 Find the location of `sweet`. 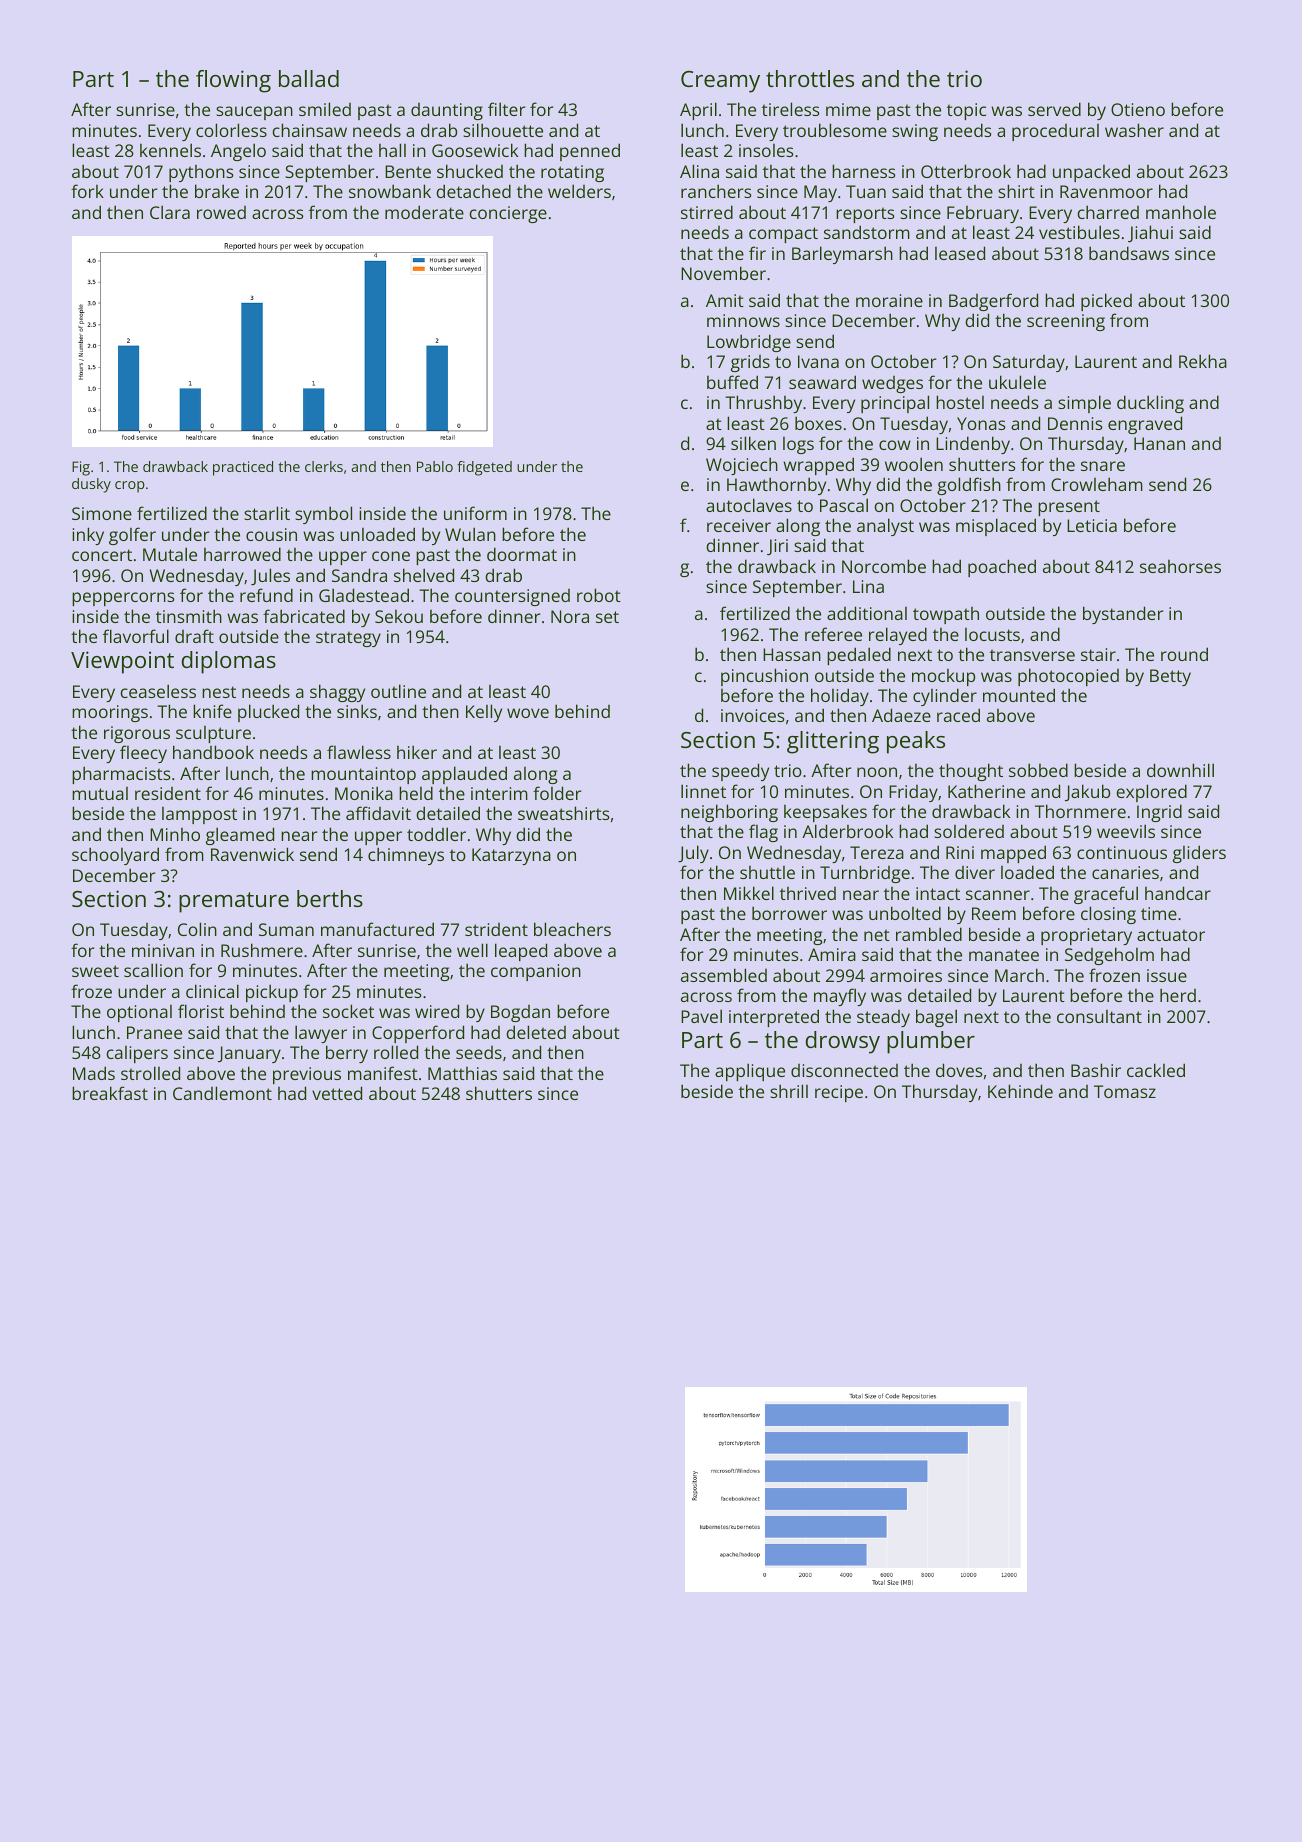

sweet is located at coordinates (95, 971).
